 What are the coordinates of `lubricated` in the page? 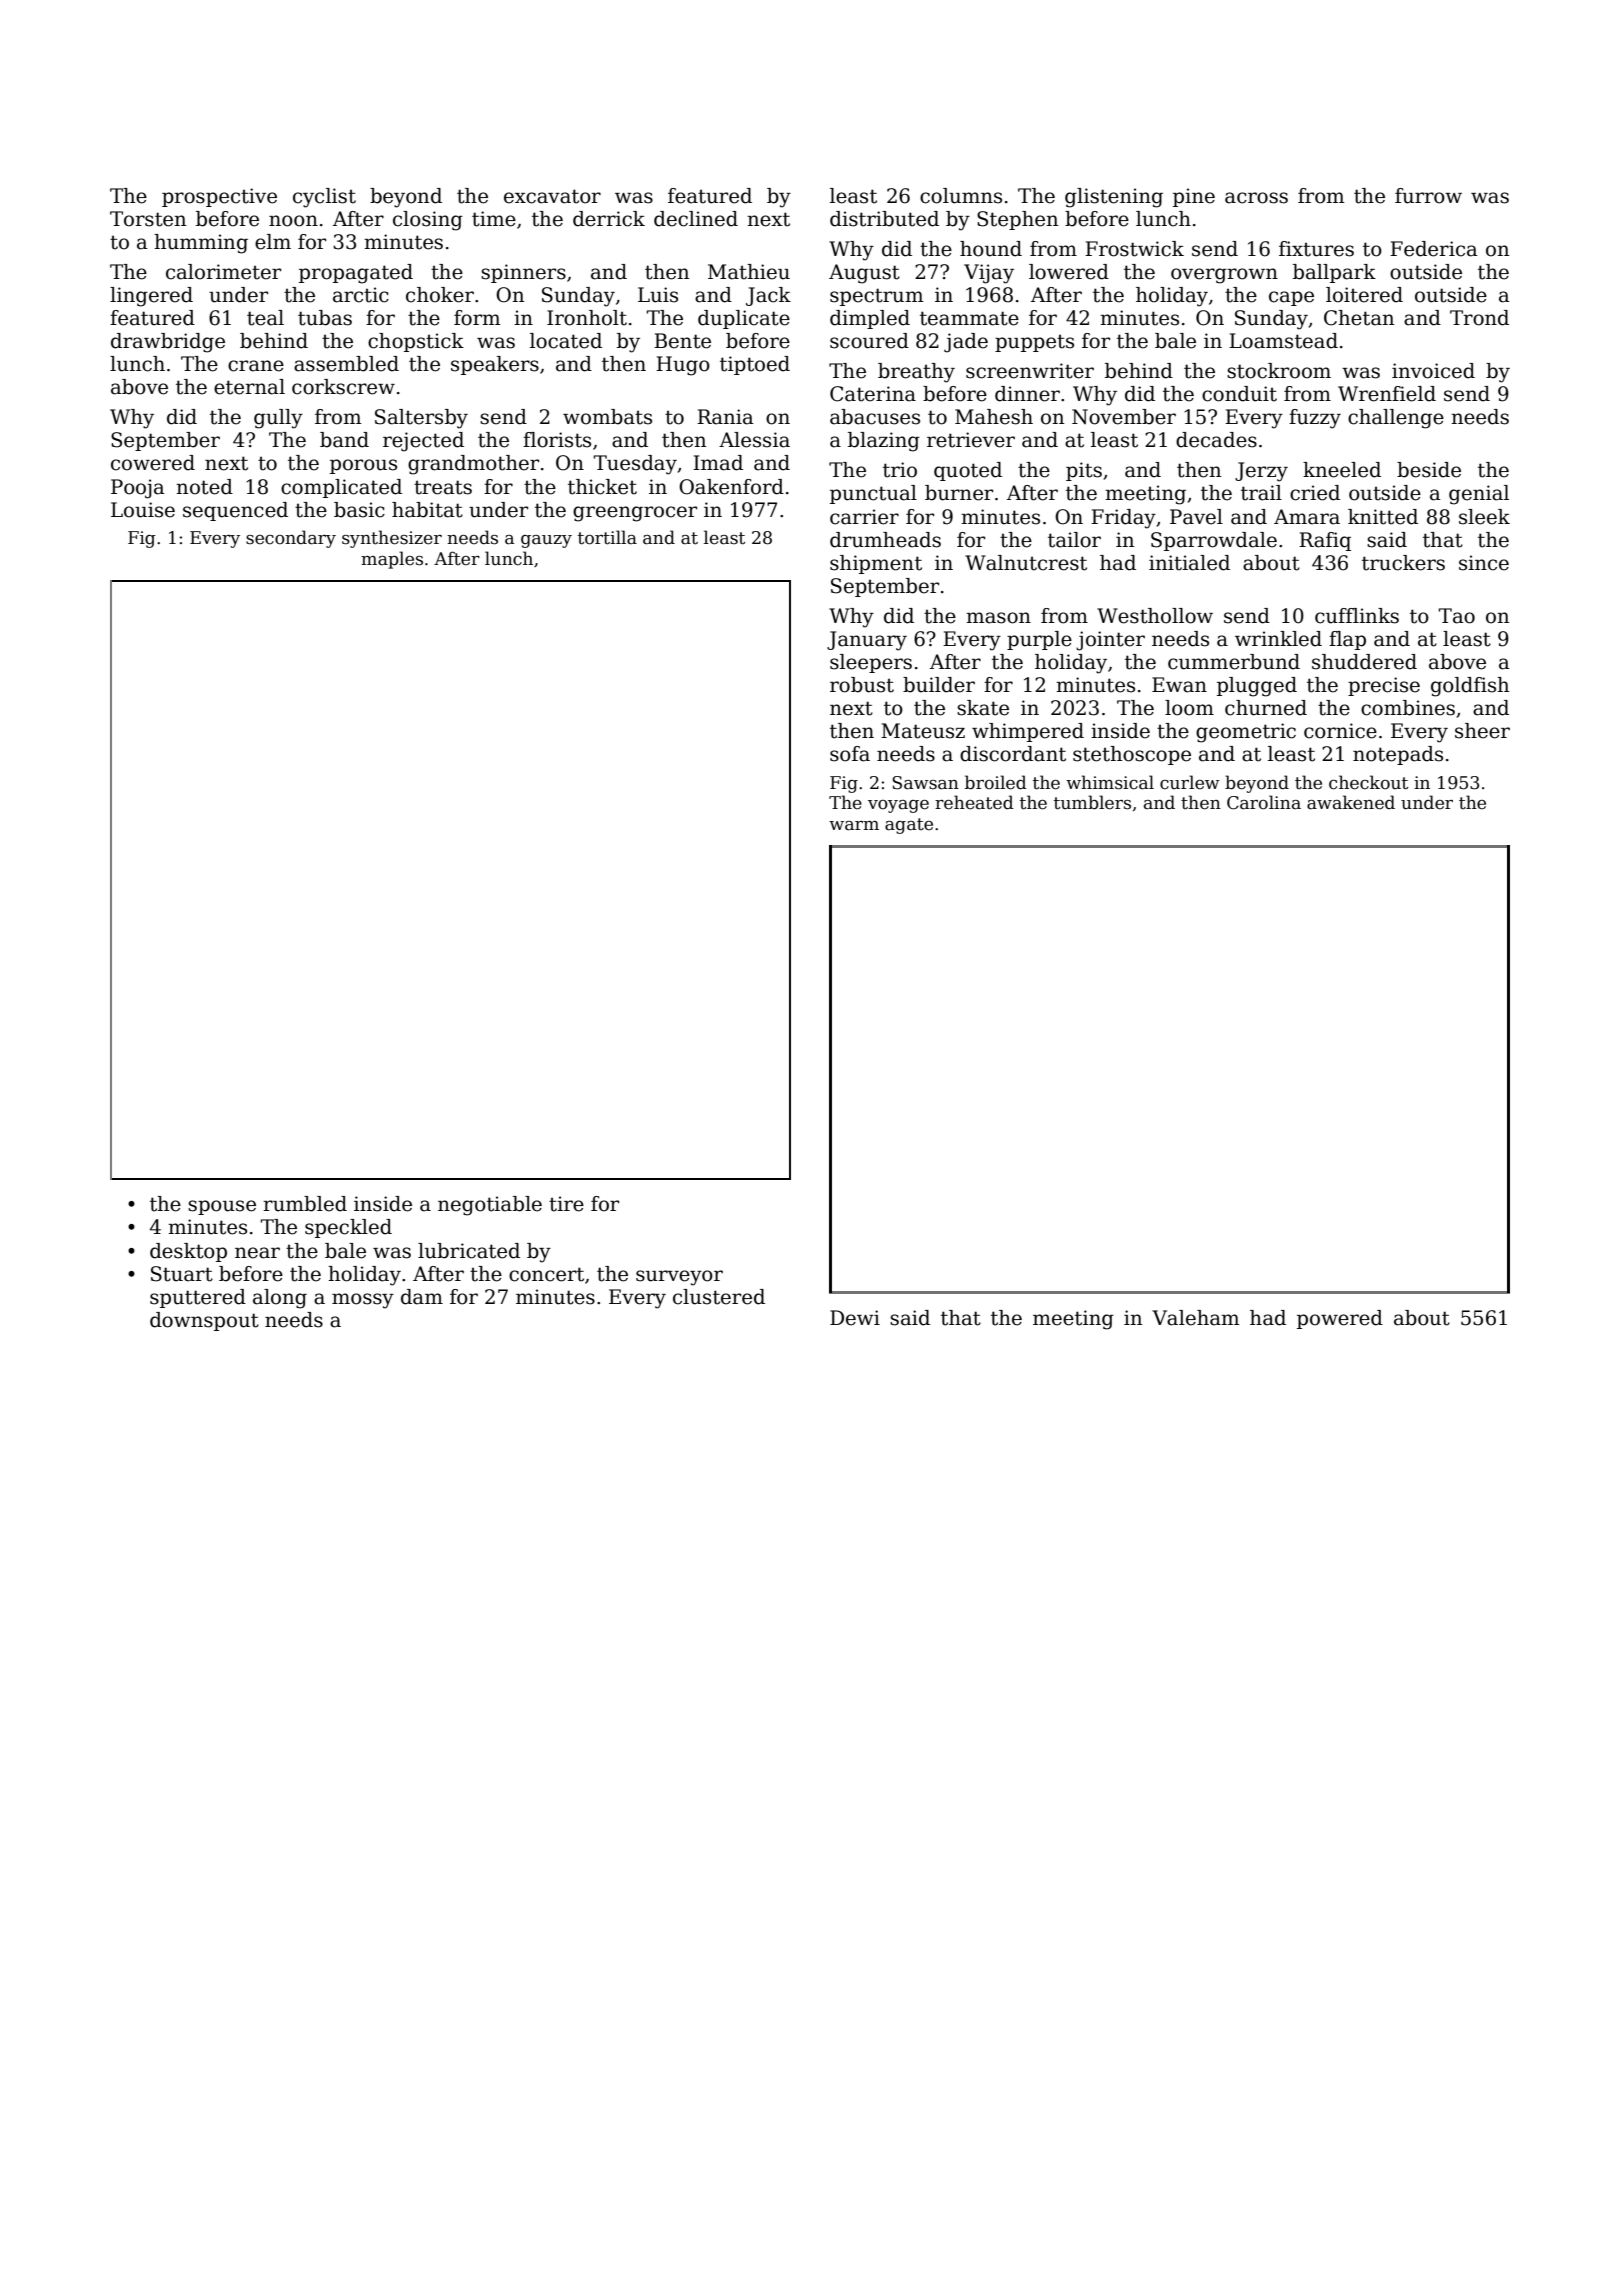 It's located at (469, 1251).
